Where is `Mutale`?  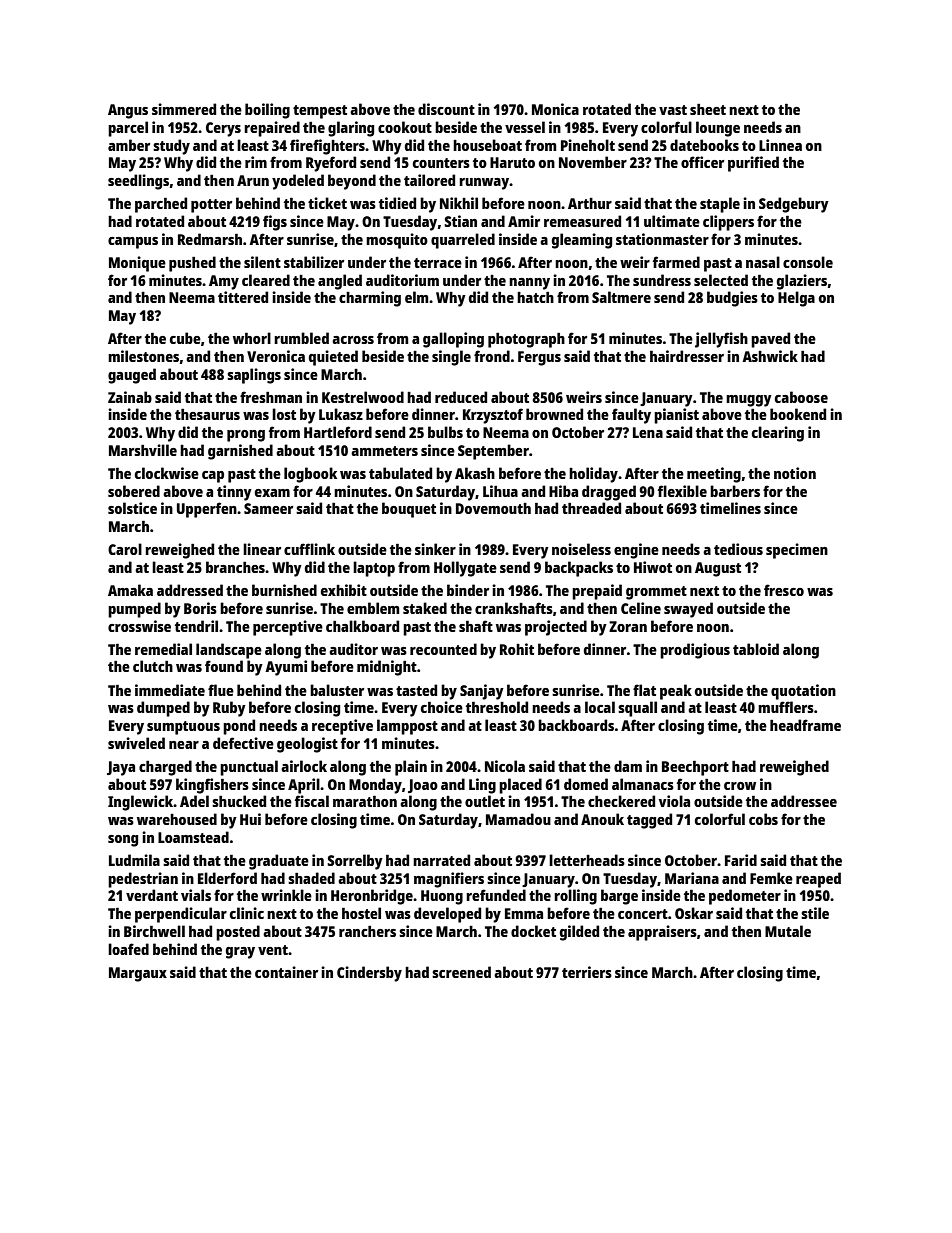 Mutale is located at coordinates (788, 931).
